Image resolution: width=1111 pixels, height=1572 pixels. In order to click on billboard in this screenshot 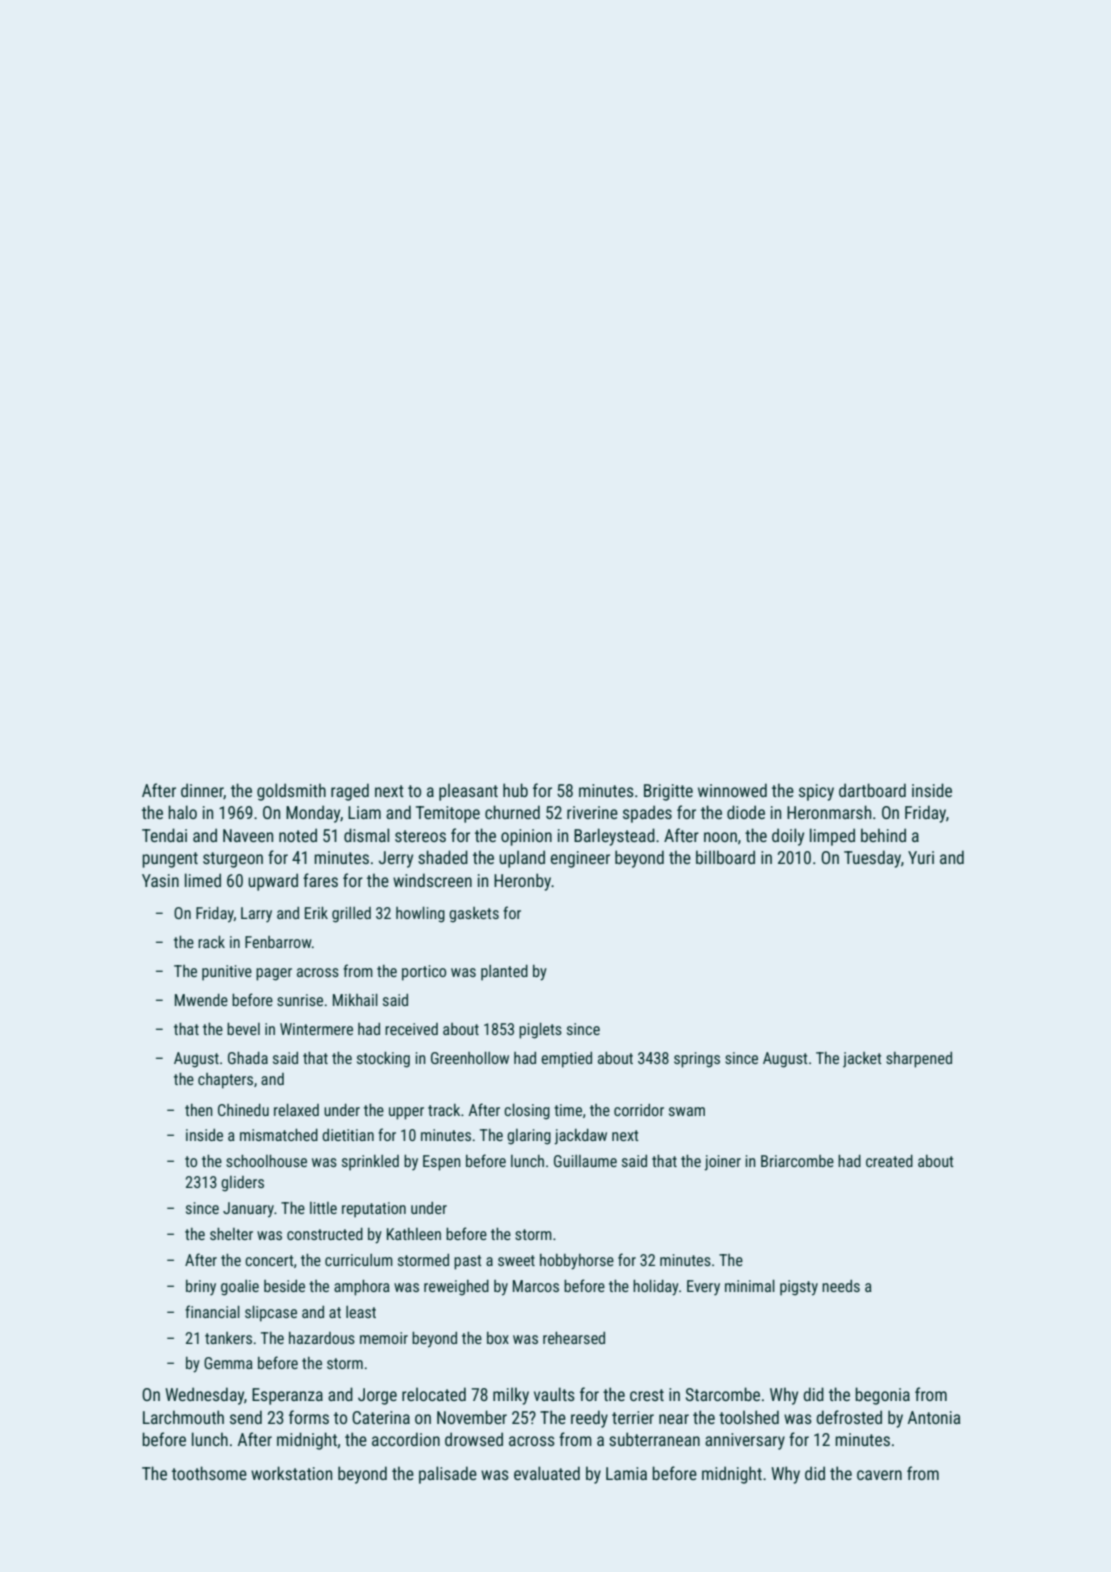, I will do `click(725, 857)`.
